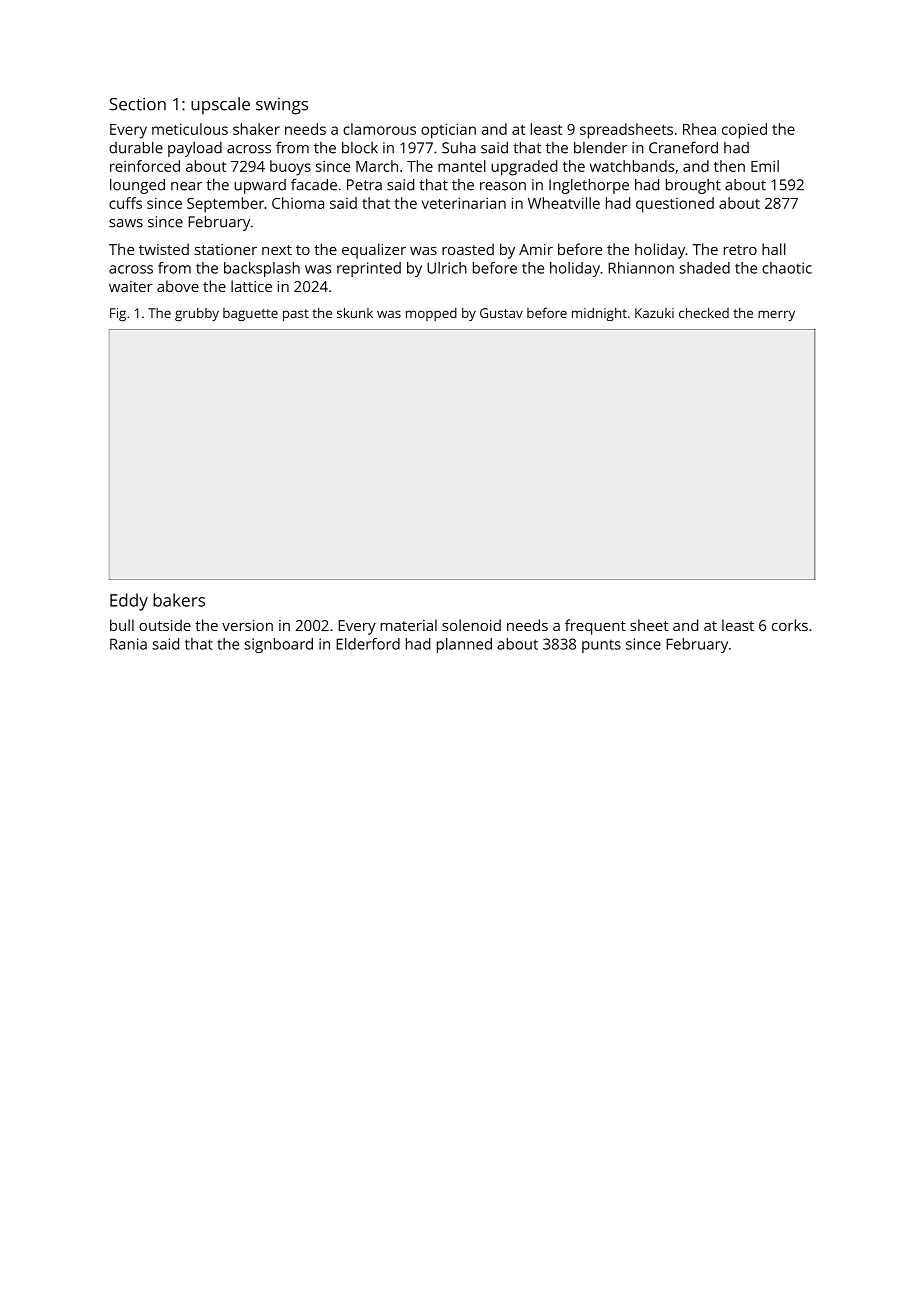  I want to click on merry, so click(776, 315).
